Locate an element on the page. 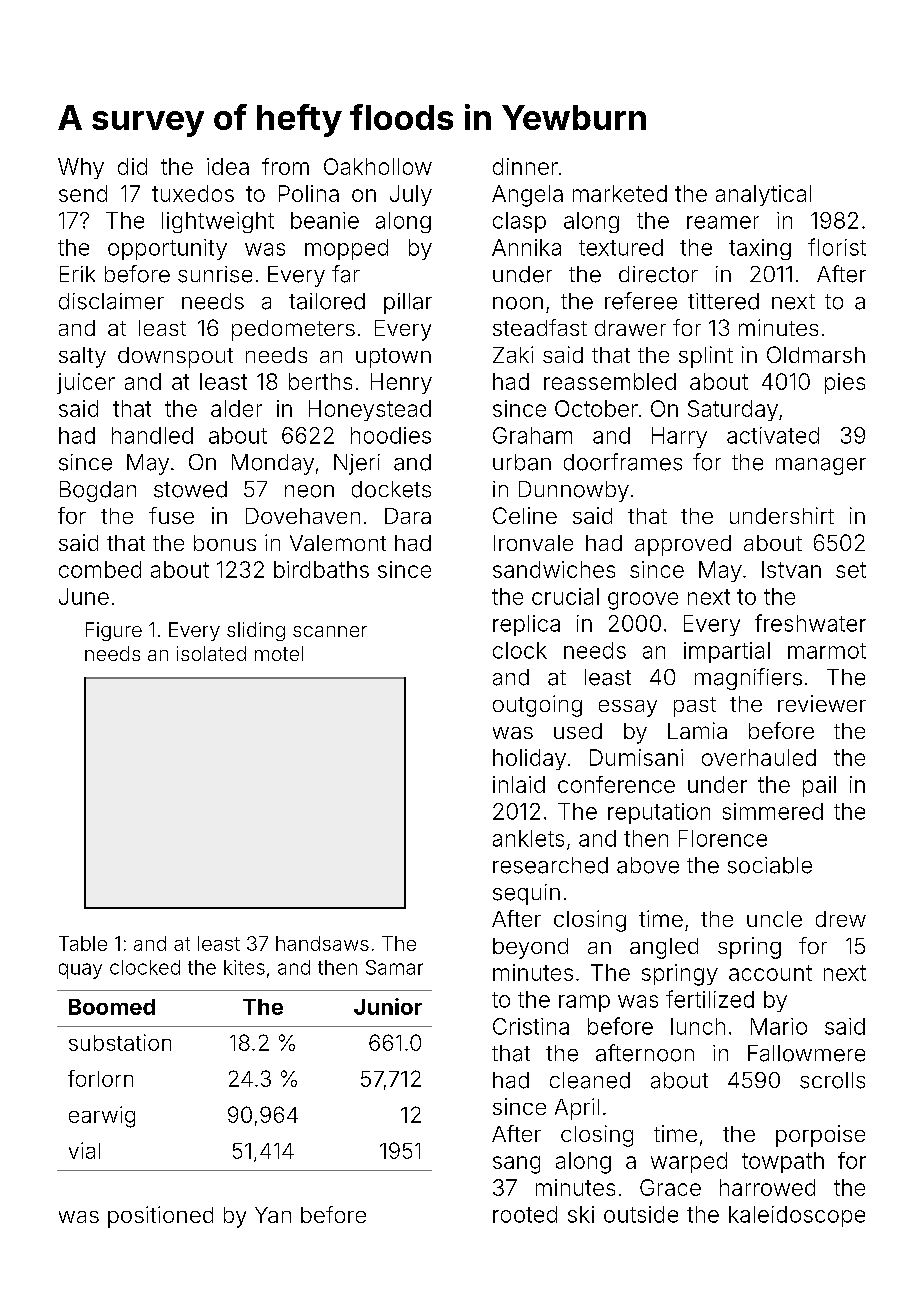 The width and height of the image is (924, 1311). quay is located at coordinates (80, 971).
